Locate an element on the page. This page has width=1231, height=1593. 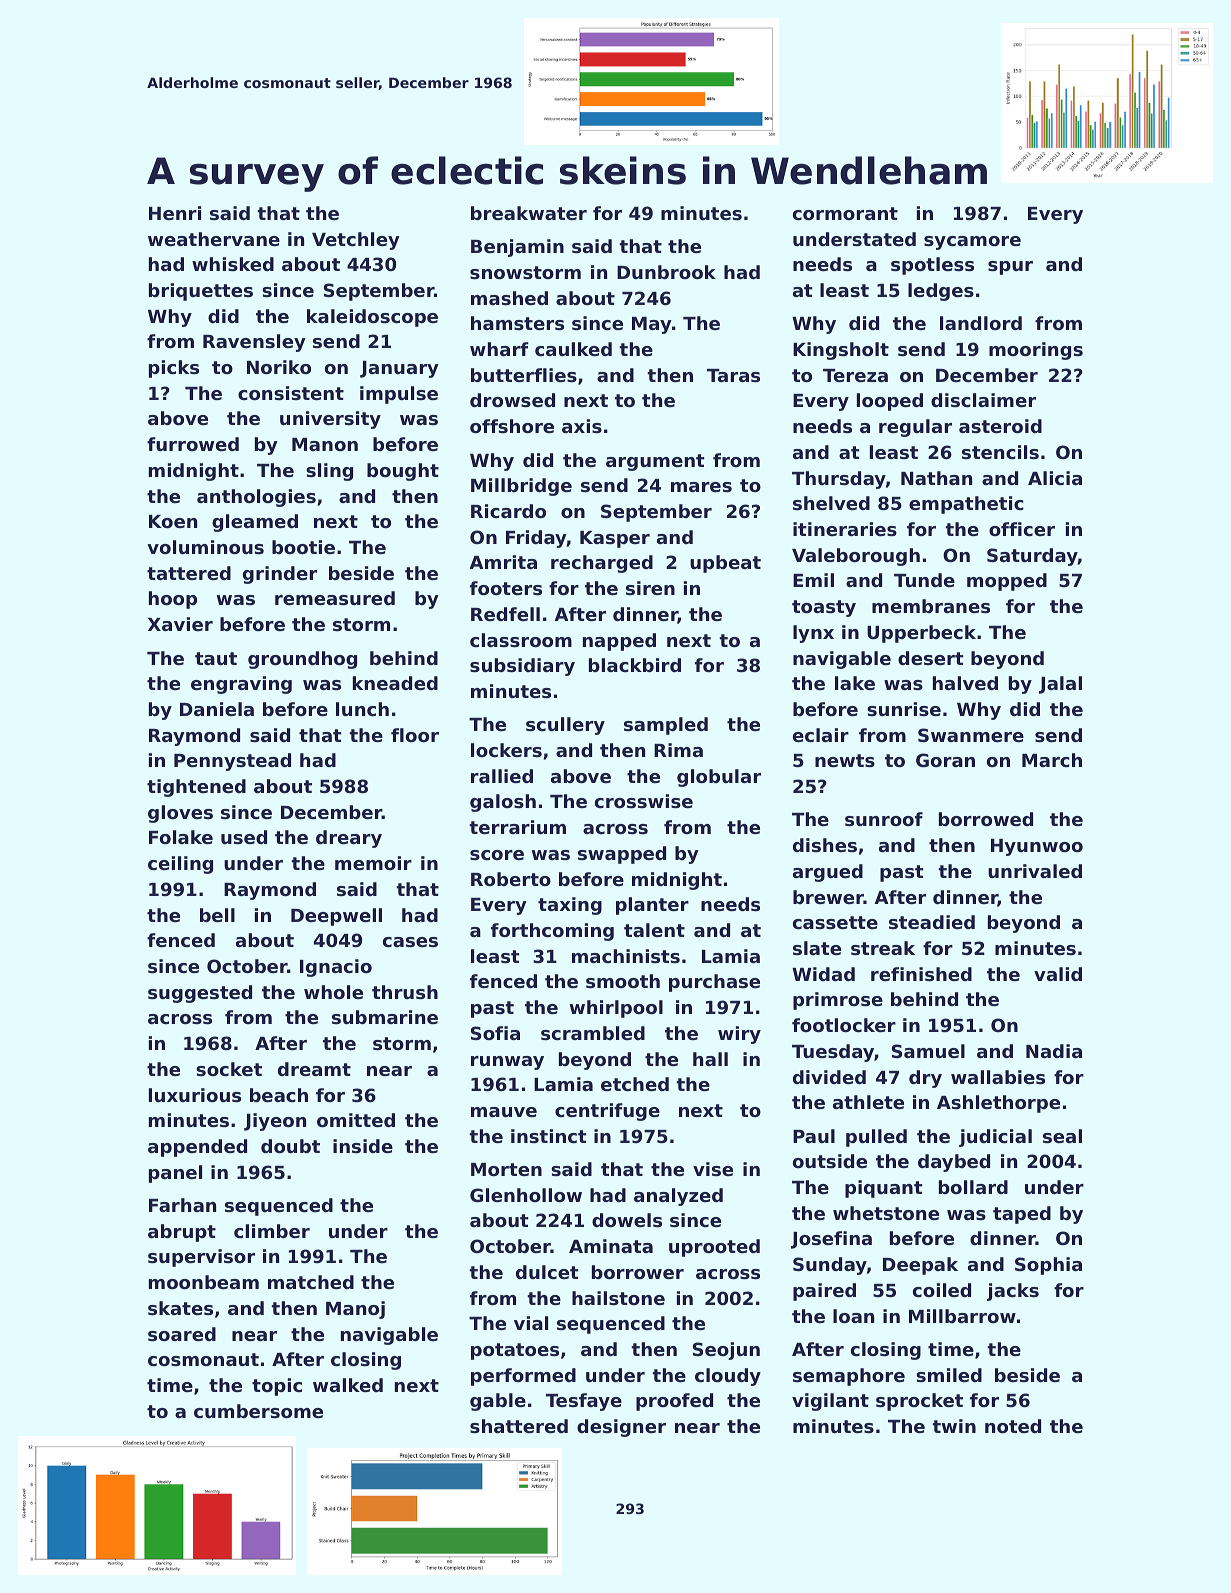
cumbersome is located at coordinates (258, 1411).
